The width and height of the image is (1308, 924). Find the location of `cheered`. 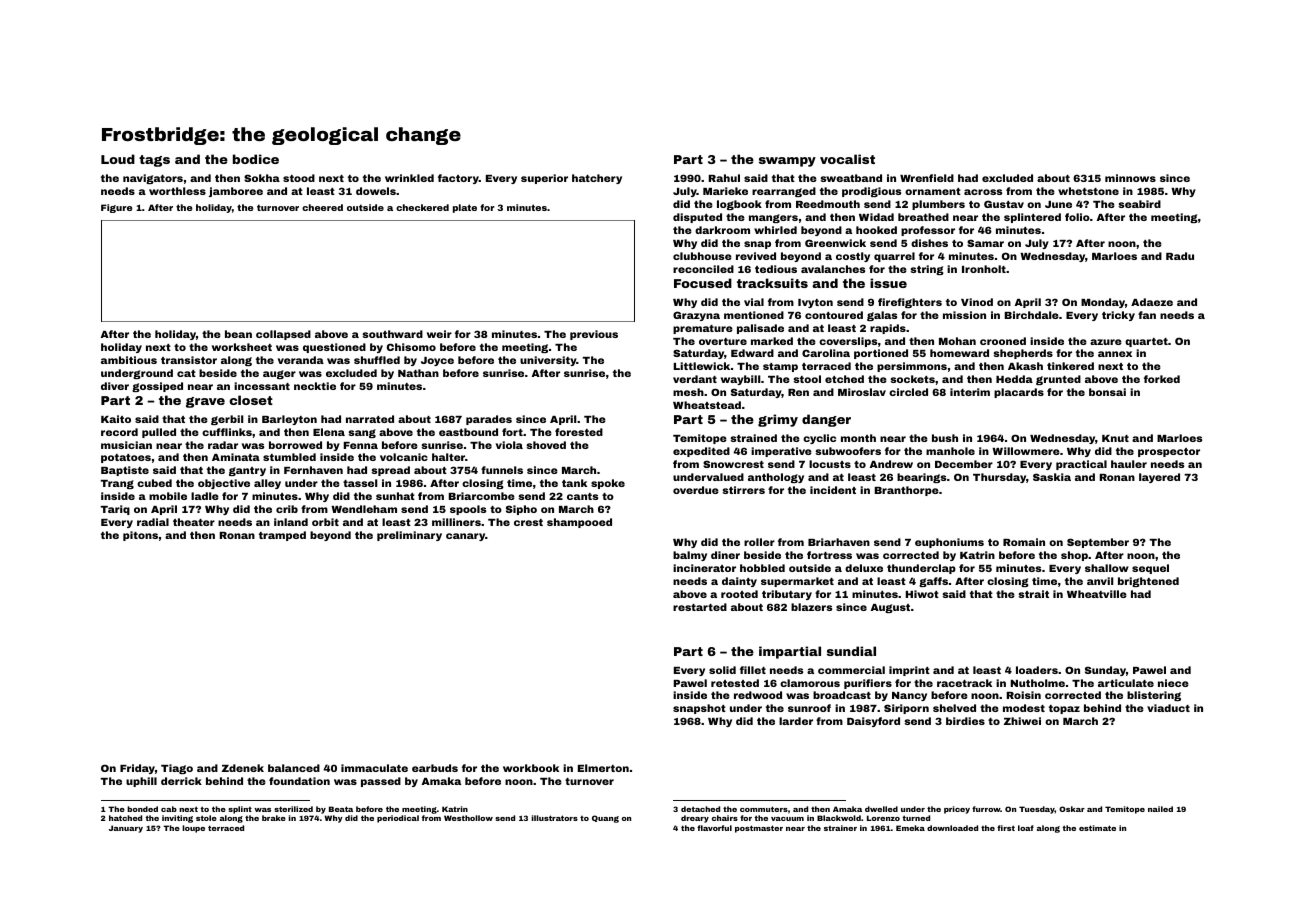

cheered is located at coordinates (322, 207).
